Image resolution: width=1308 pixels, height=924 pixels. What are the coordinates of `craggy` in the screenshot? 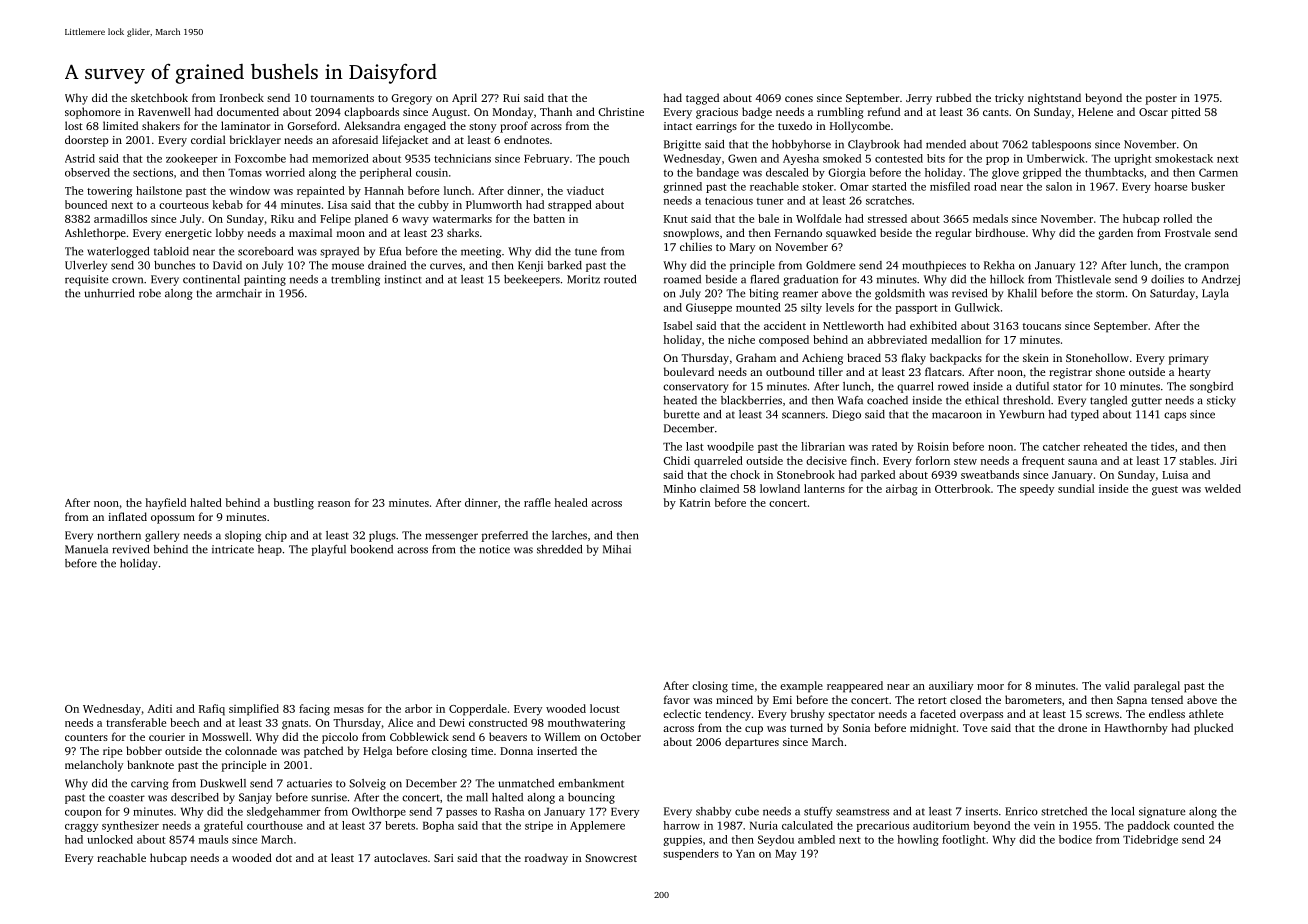 It's located at (81, 828).
